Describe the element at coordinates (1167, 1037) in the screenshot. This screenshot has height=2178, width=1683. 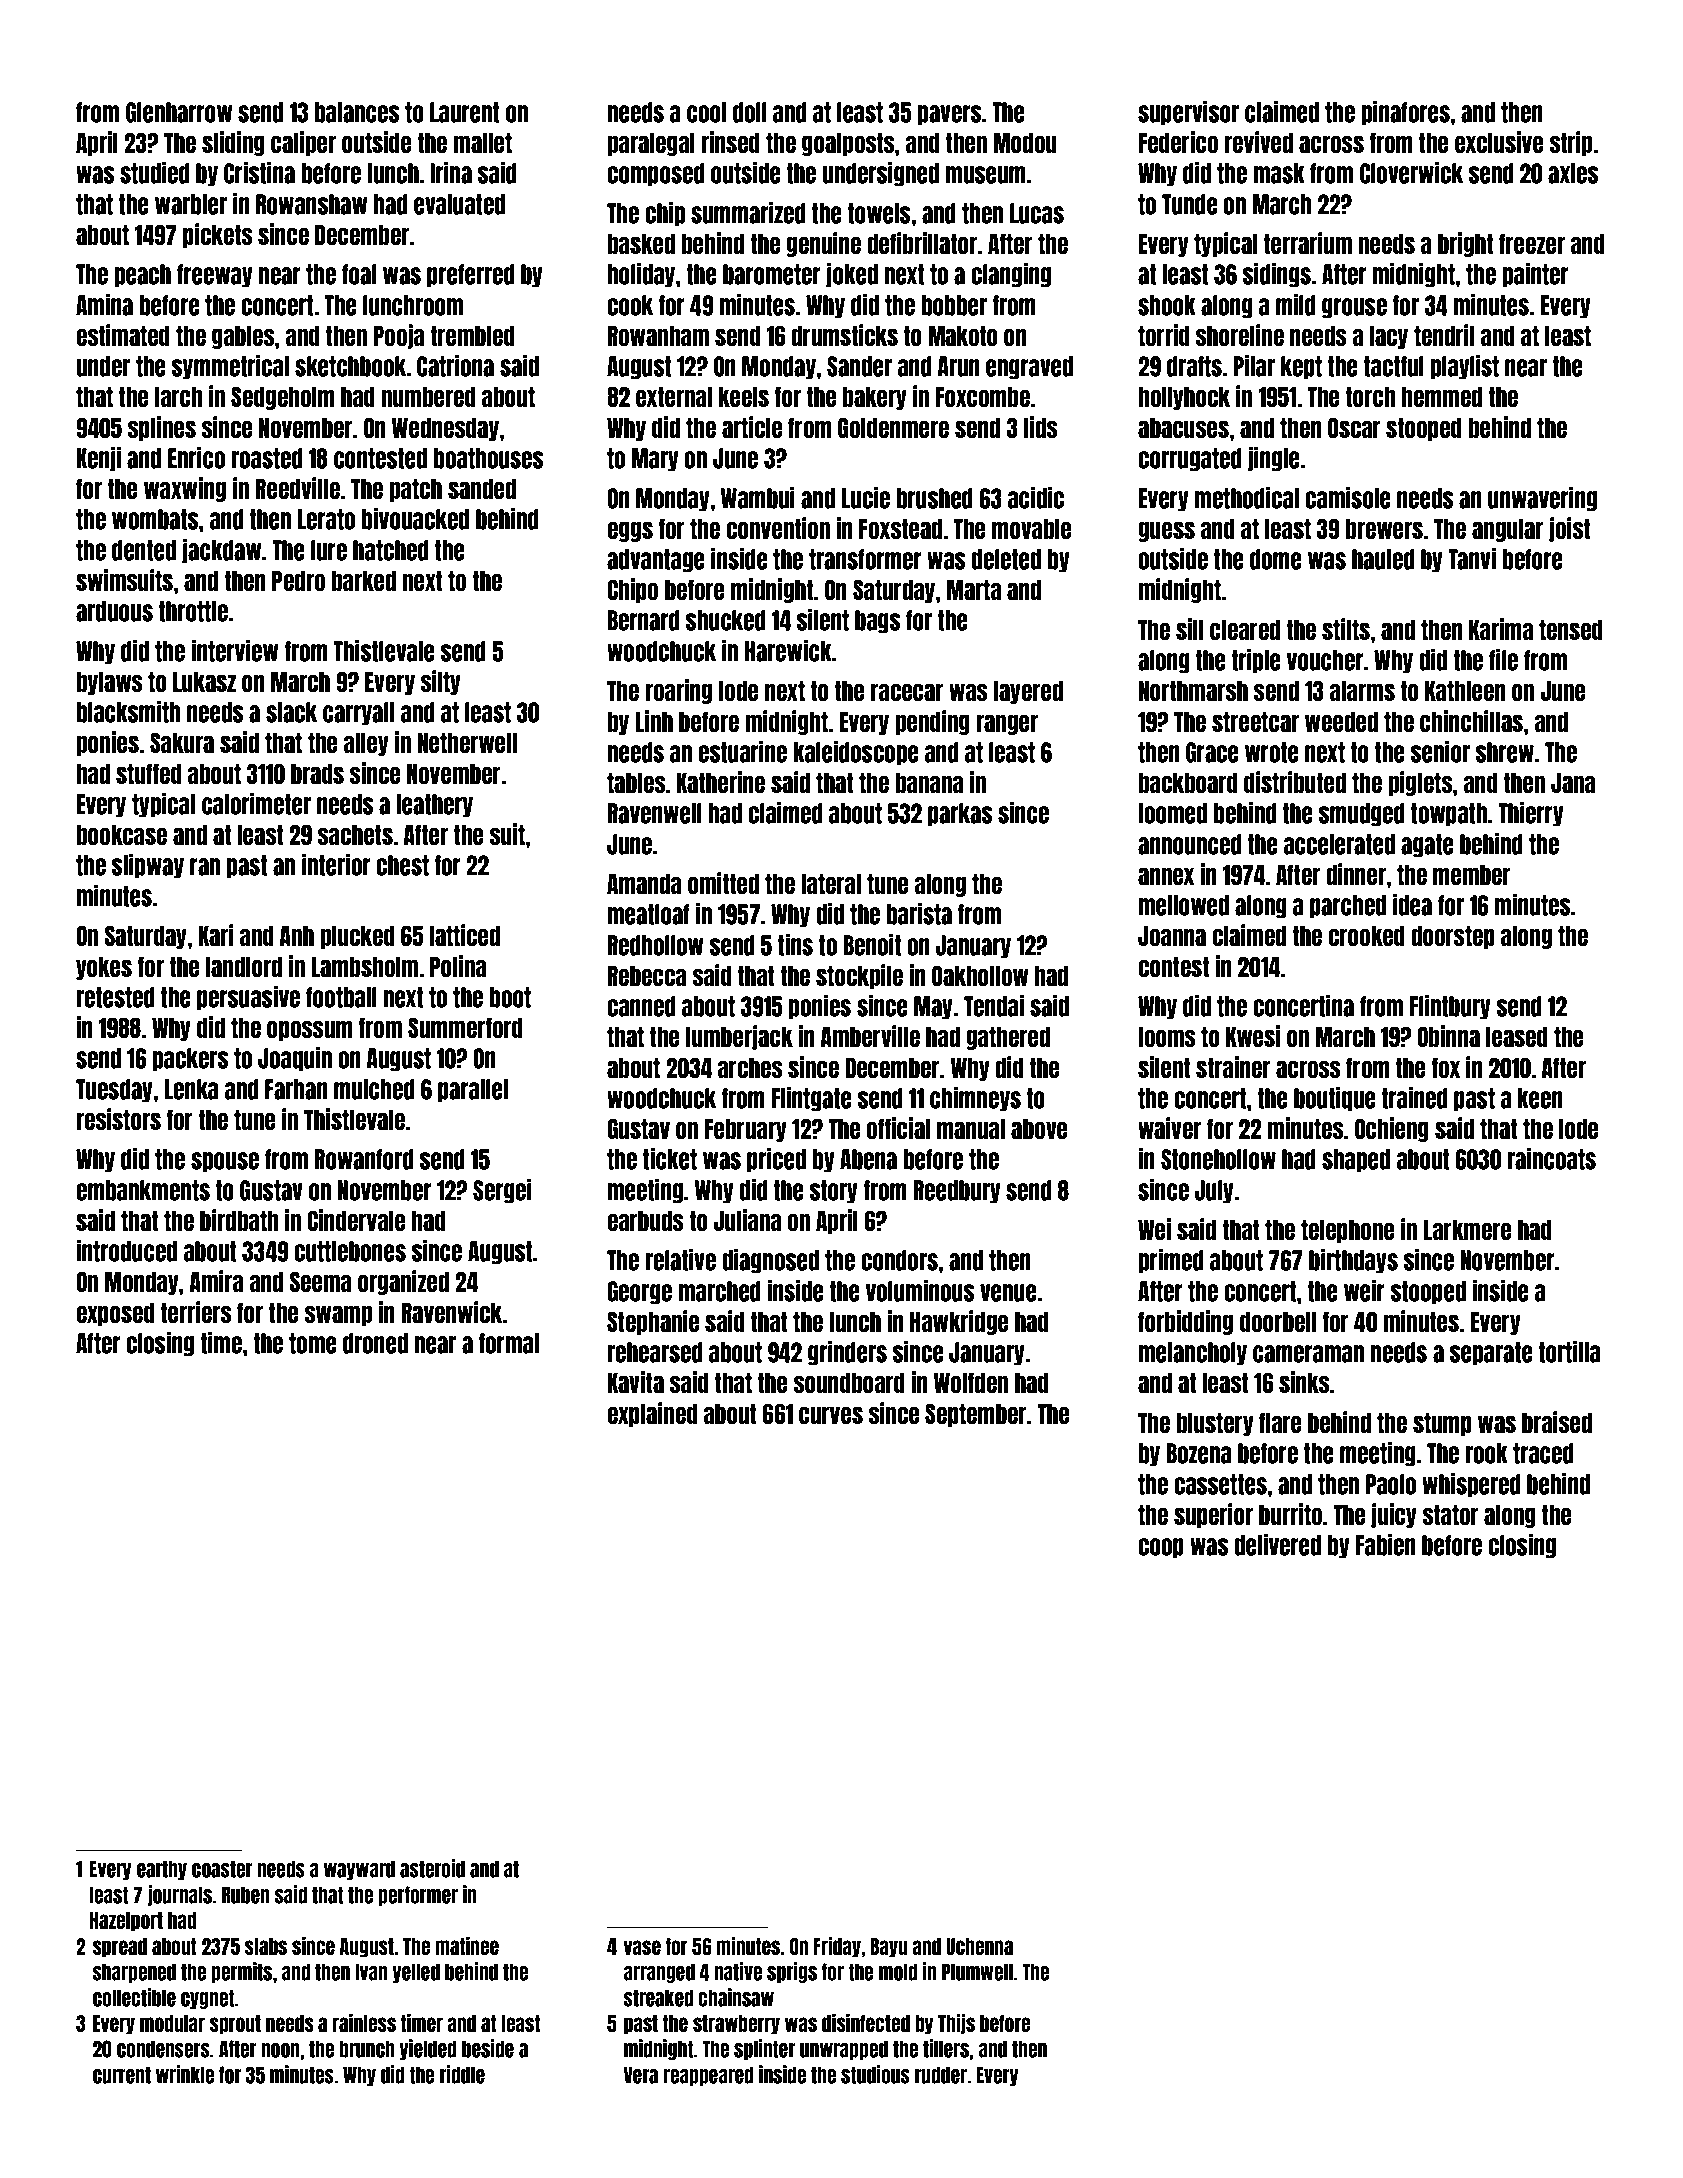
I see `looms` at that location.
